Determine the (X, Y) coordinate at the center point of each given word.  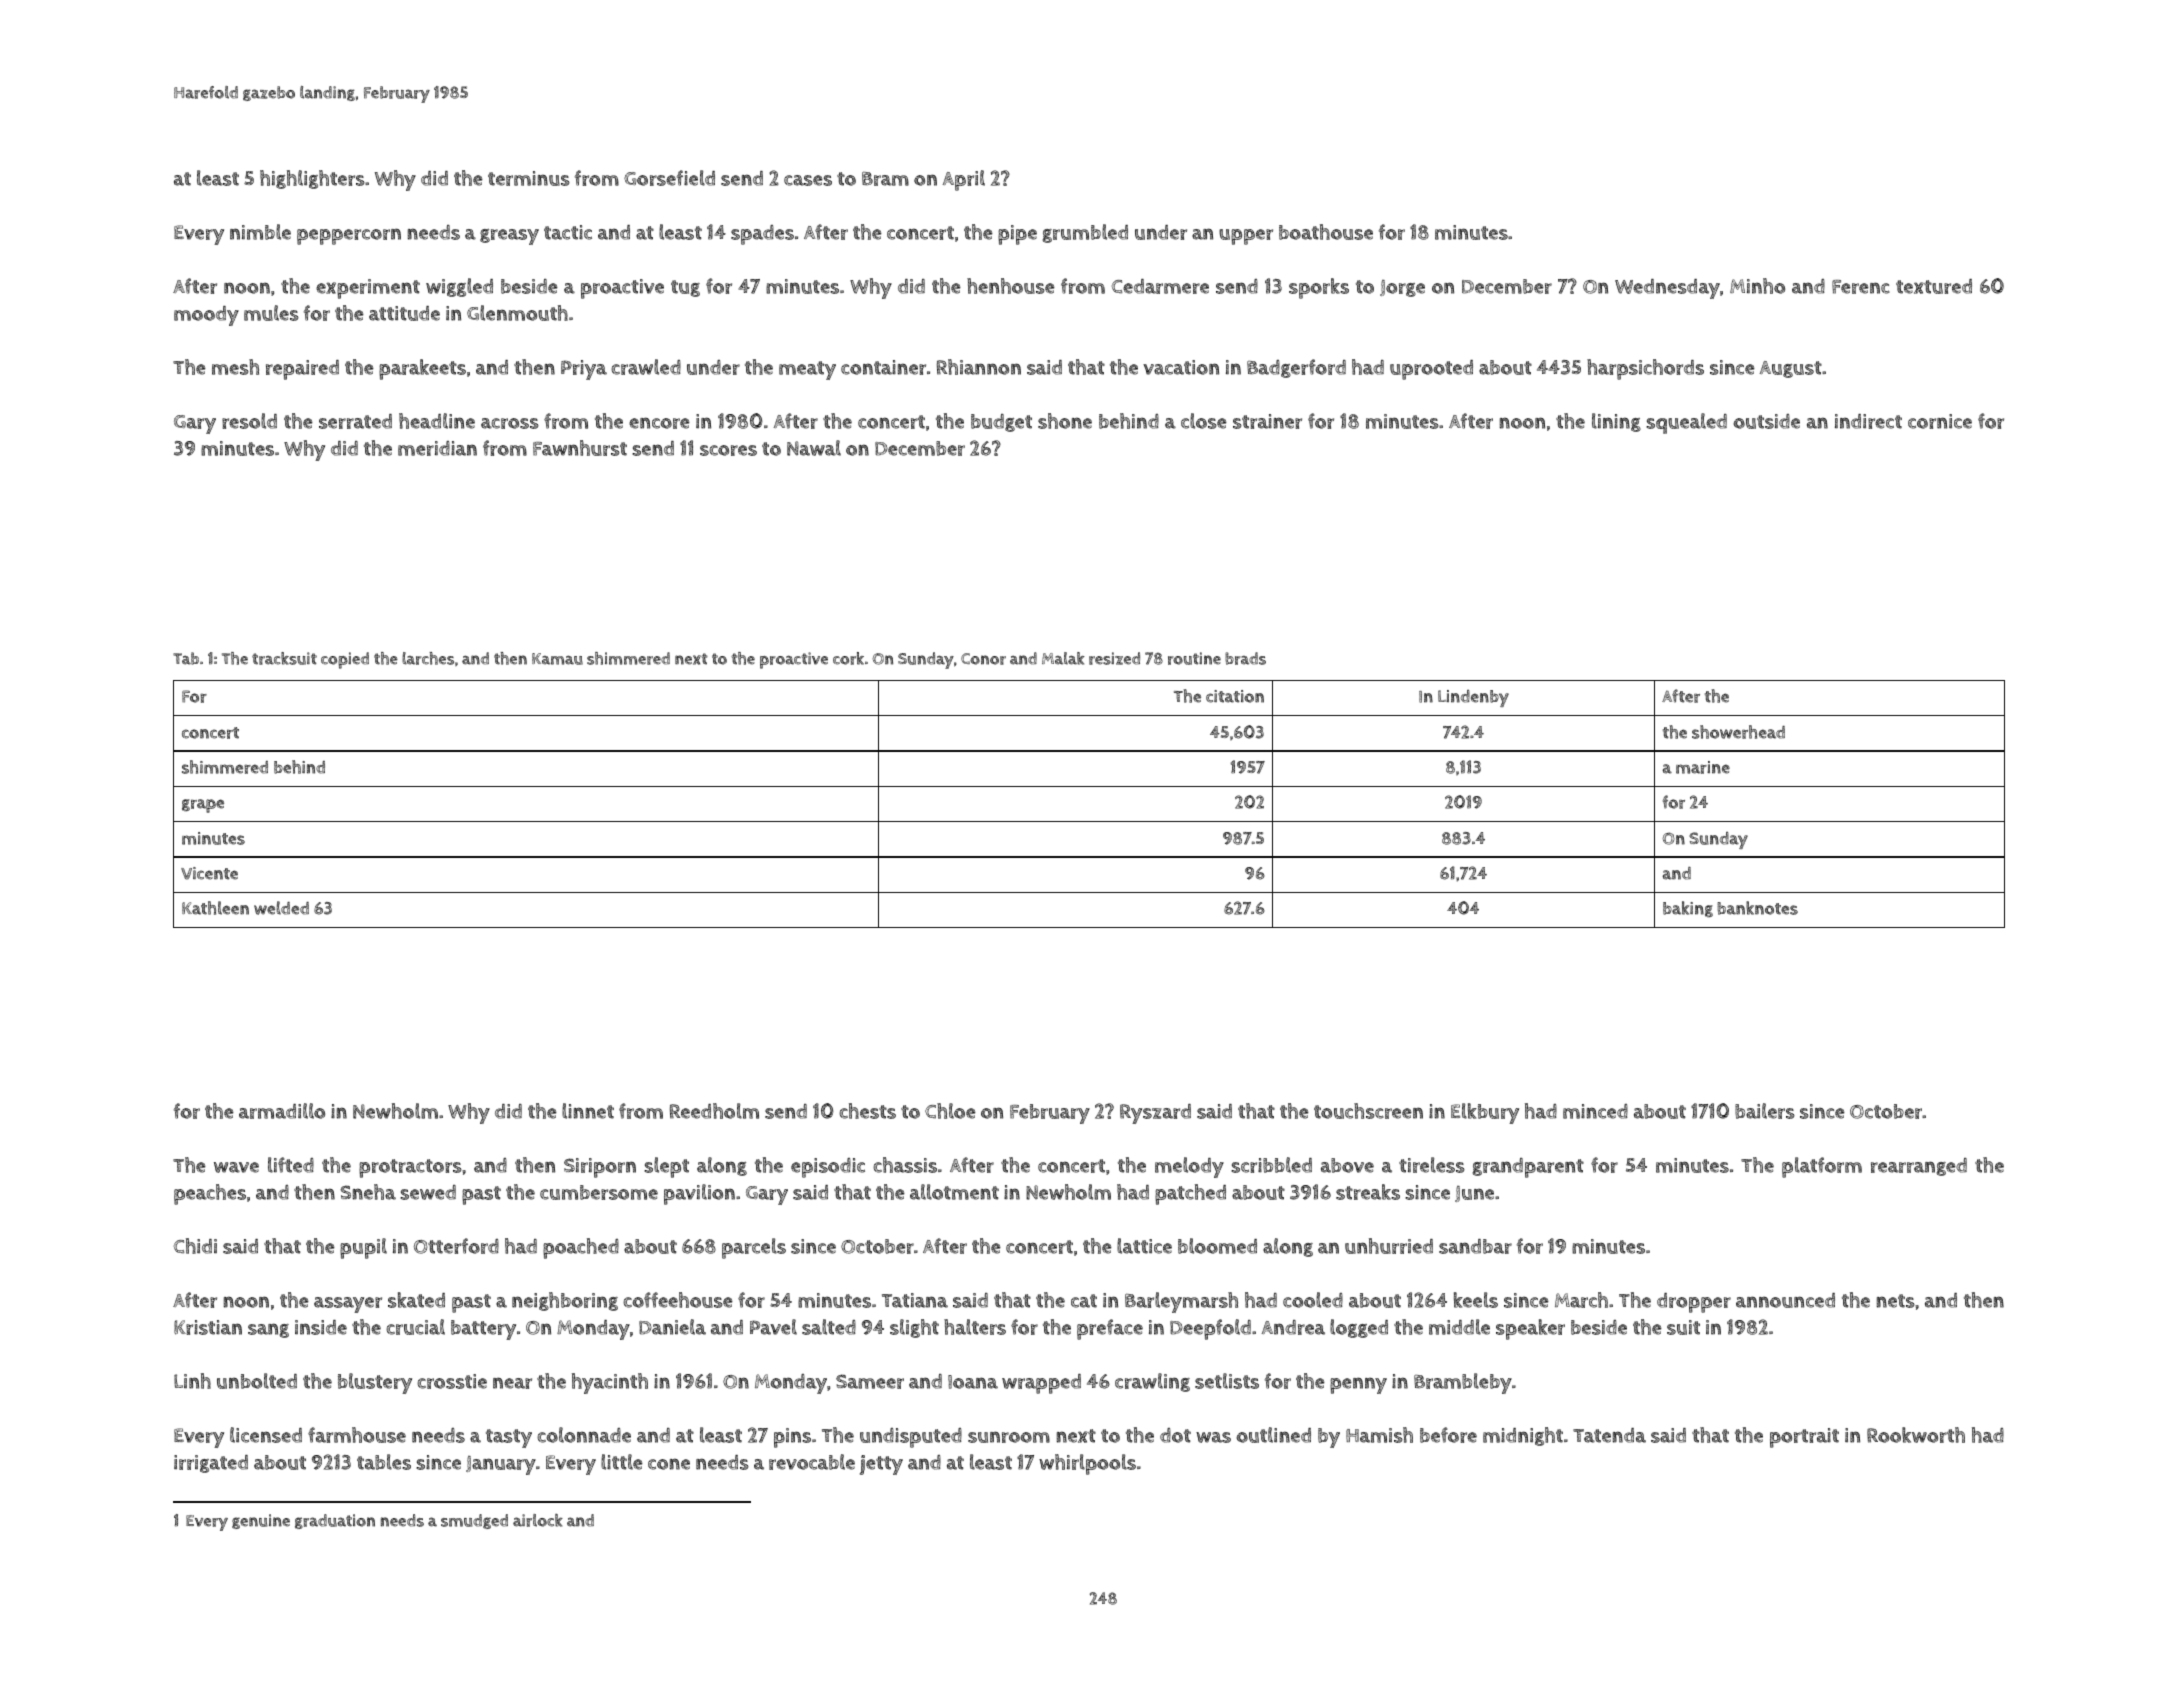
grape (203, 806)
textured (1934, 286)
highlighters (312, 179)
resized (1114, 658)
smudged (474, 1521)
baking (1688, 909)
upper (1246, 237)
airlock (538, 1520)
